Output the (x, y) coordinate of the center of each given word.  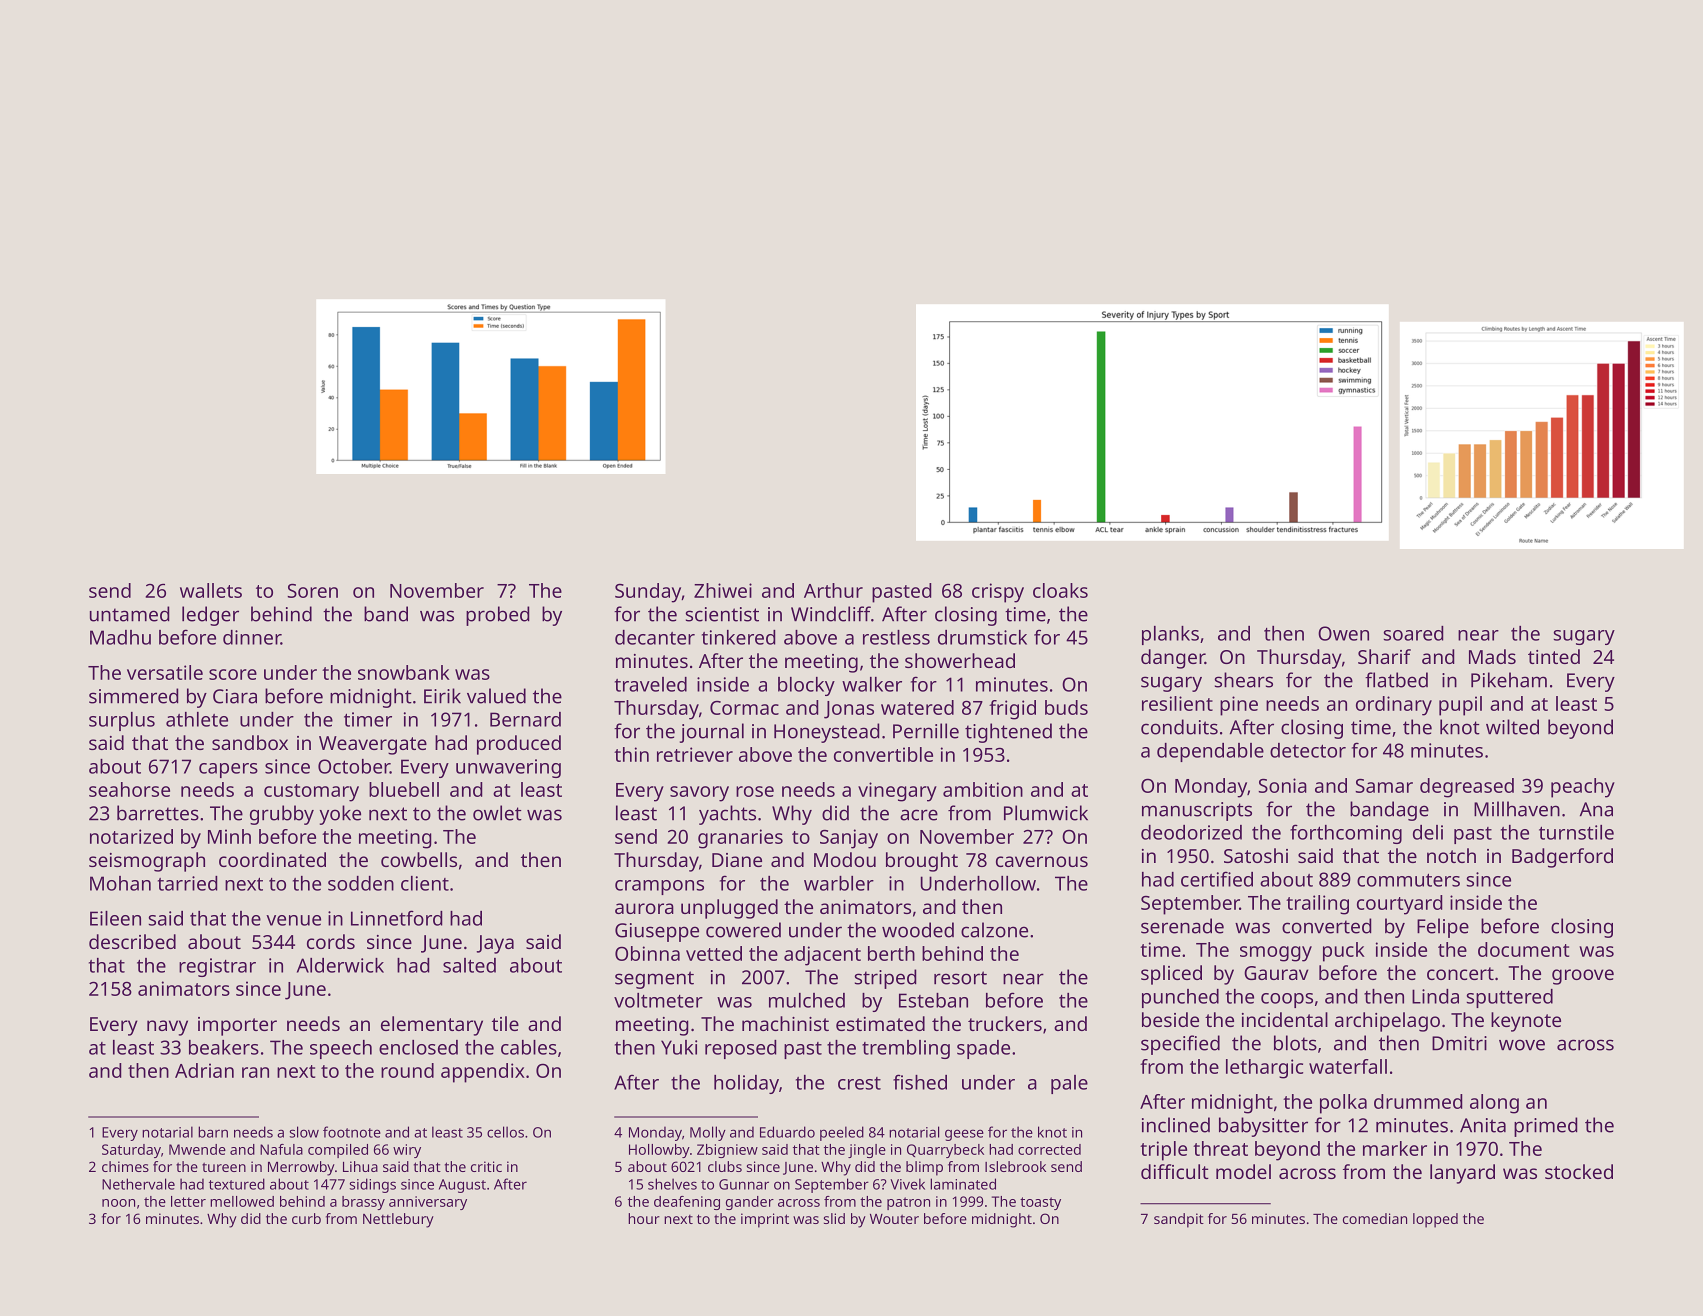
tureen (224, 1167)
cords (331, 941)
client (425, 883)
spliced (1171, 975)
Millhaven (1517, 809)
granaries (740, 839)
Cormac (744, 708)
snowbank (404, 672)
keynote (1526, 1022)
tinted (1554, 656)
